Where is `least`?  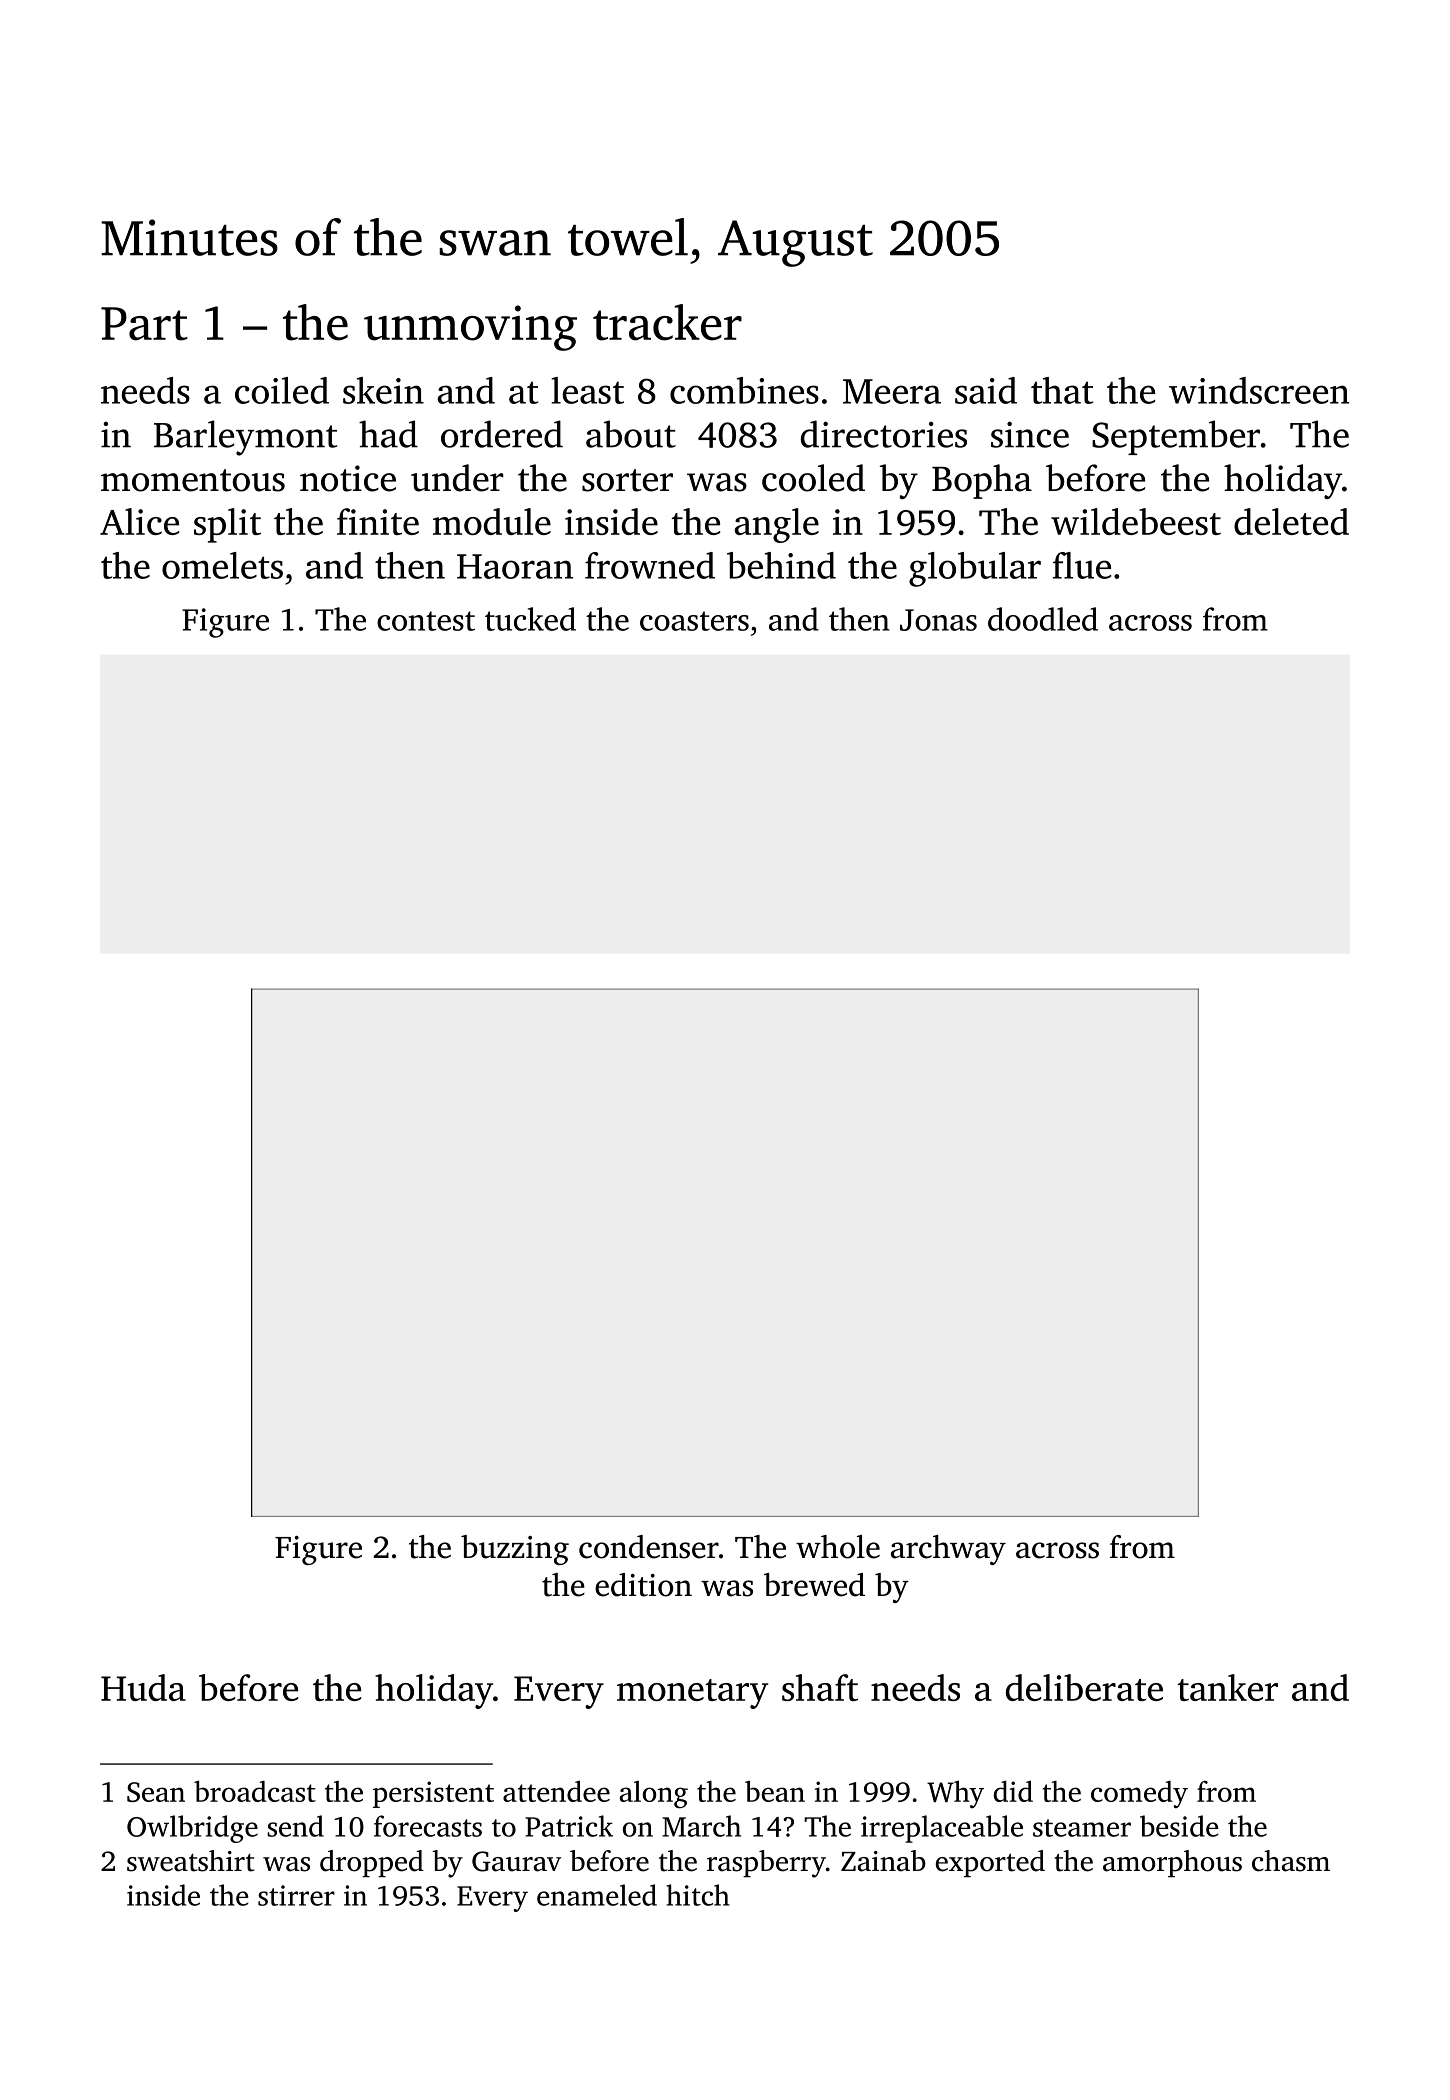
least is located at coordinates (587, 390).
